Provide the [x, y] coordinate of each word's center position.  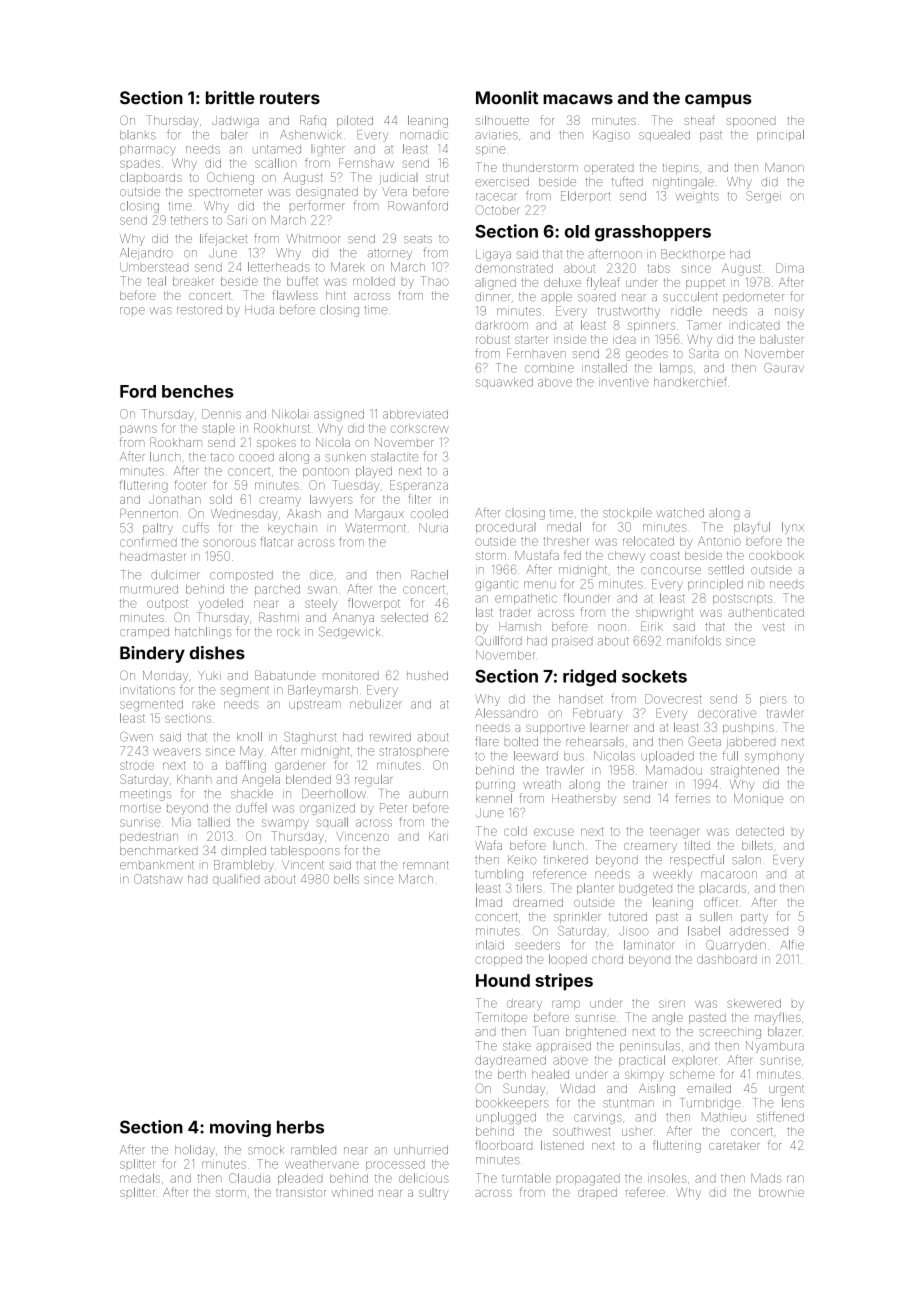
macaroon [729, 875]
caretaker [734, 1145]
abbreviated [415, 414]
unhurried [421, 1150]
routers [290, 98]
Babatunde [285, 675]
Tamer [703, 325]
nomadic [424, 135]
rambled [313, 1150]
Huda [259, 310]
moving [240, 1128]
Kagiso [611, 136]
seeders [537, 945]
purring [495, 786]
